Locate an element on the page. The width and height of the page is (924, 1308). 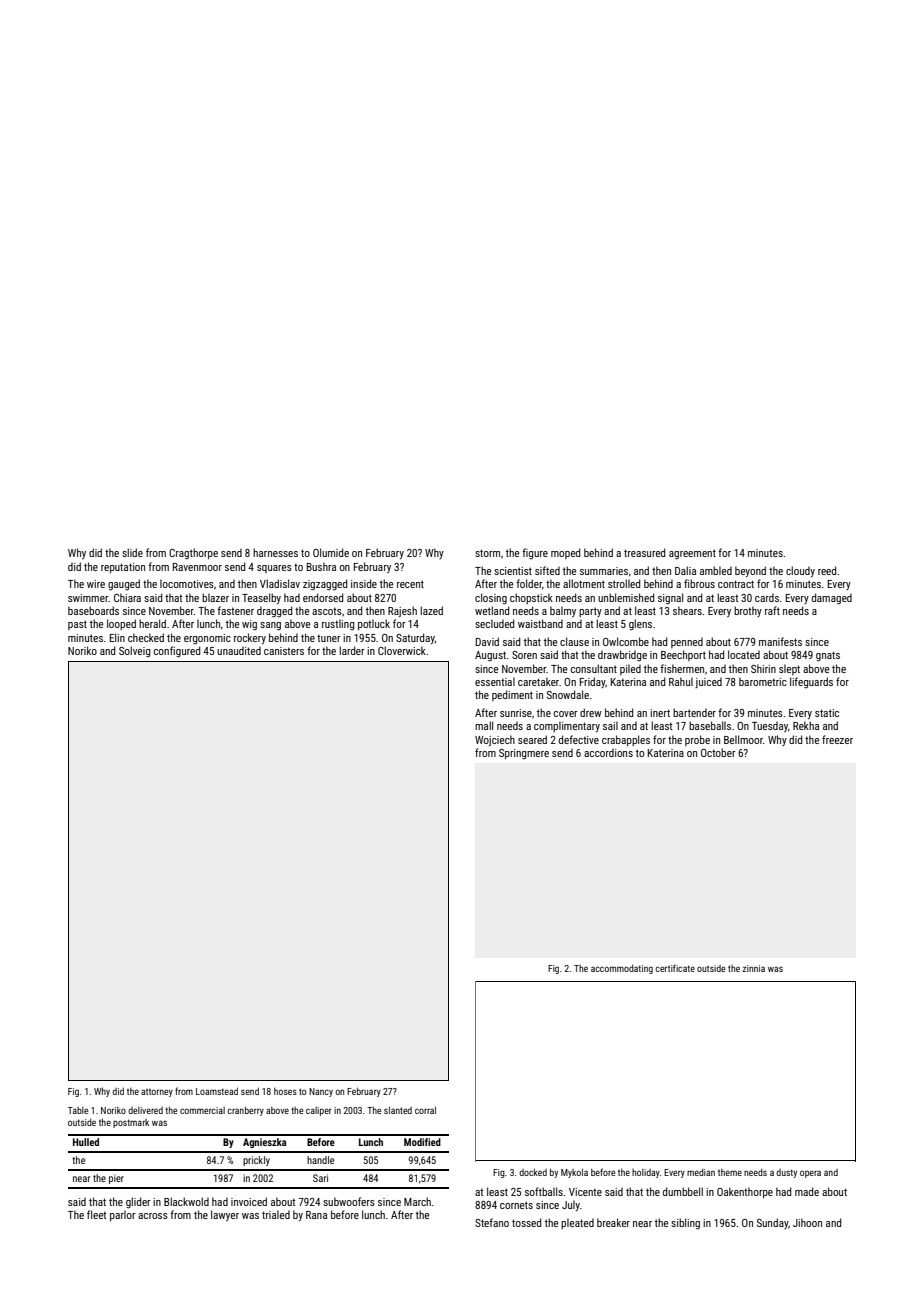
postmark is located at coordinates (131, 1123).
